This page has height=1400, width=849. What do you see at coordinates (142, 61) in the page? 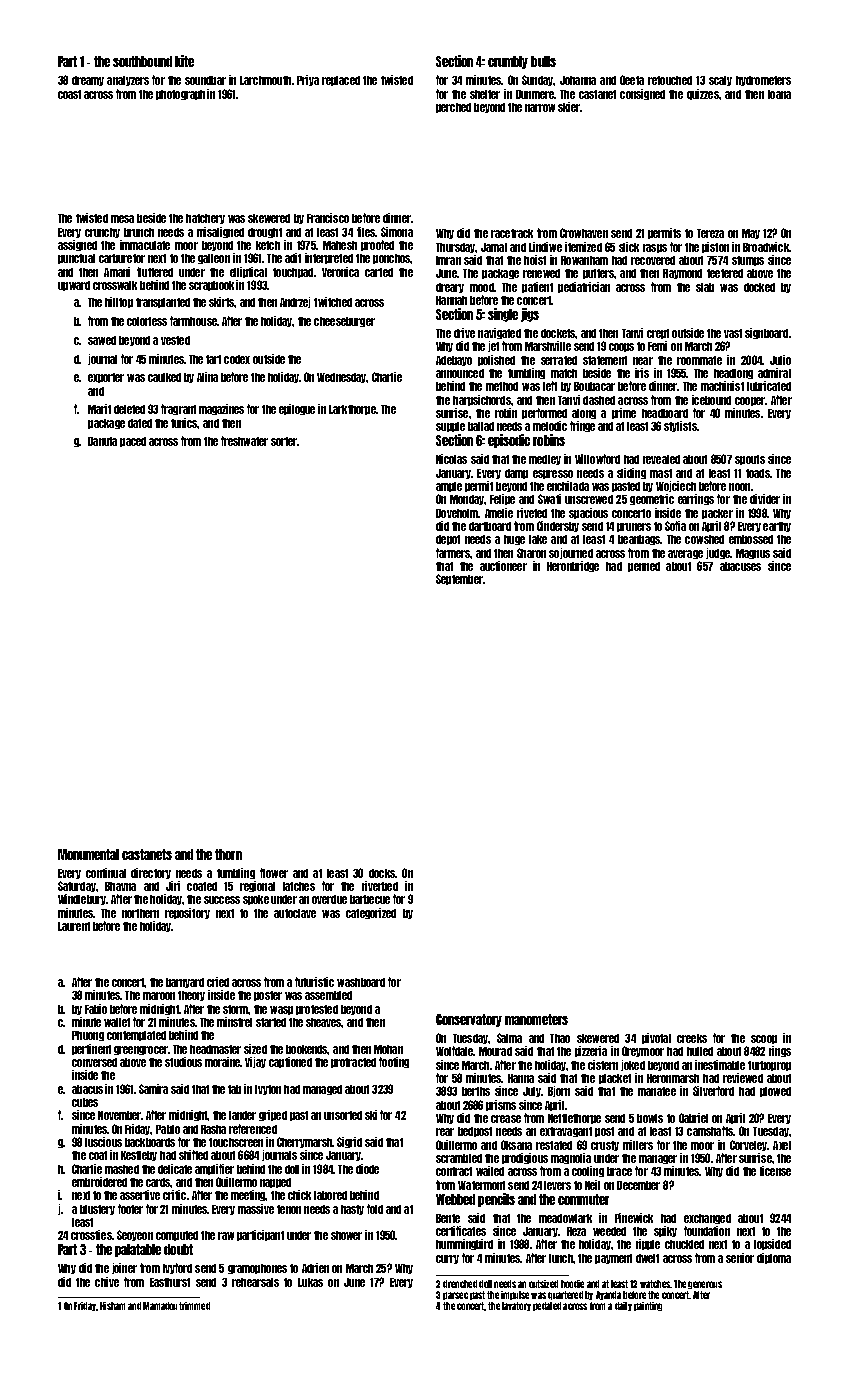
I see `southbound` at bounding box center [142, 61].
